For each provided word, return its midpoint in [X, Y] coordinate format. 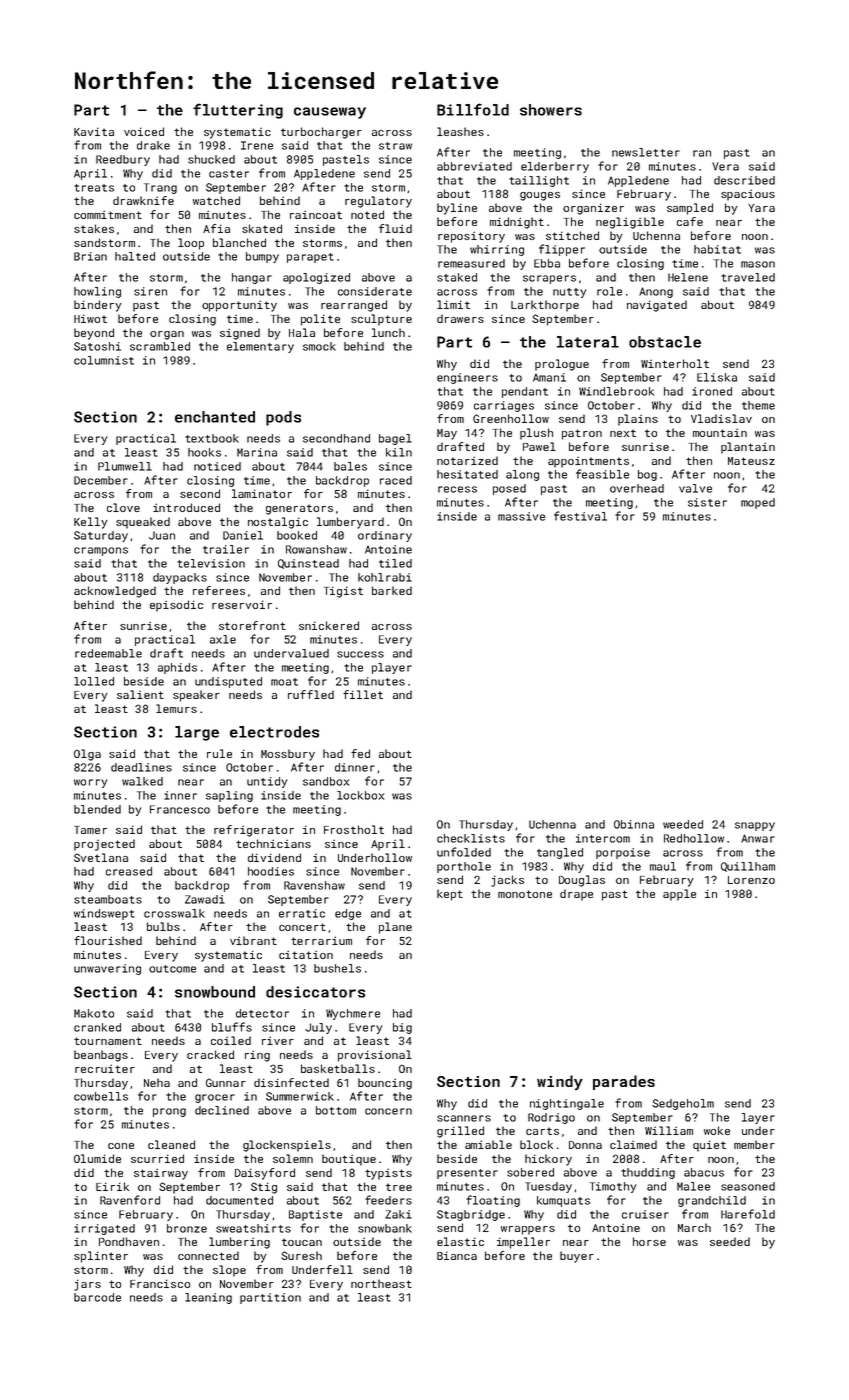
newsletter [646, 152]
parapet [310, 258]
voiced [144, 131]
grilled [460, 1132]
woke [717, 1130]
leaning [208, 1298]
